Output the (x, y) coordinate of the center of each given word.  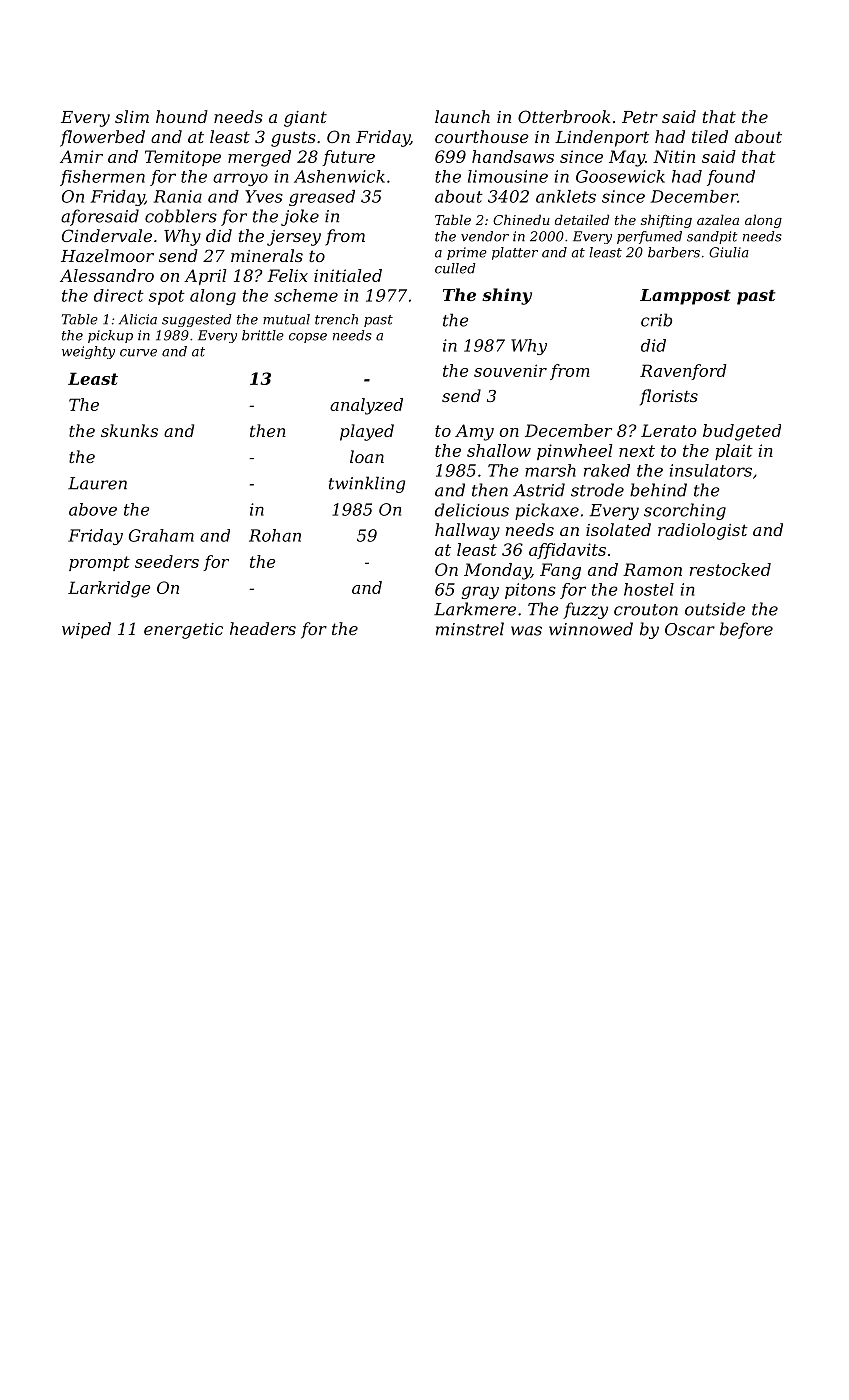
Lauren (97, 483)
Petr (640, 117)
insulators (711, 470)
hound (182, 116)
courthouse (482, 136)
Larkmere (475, 609)
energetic (183, 631)
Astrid (539, 490)
